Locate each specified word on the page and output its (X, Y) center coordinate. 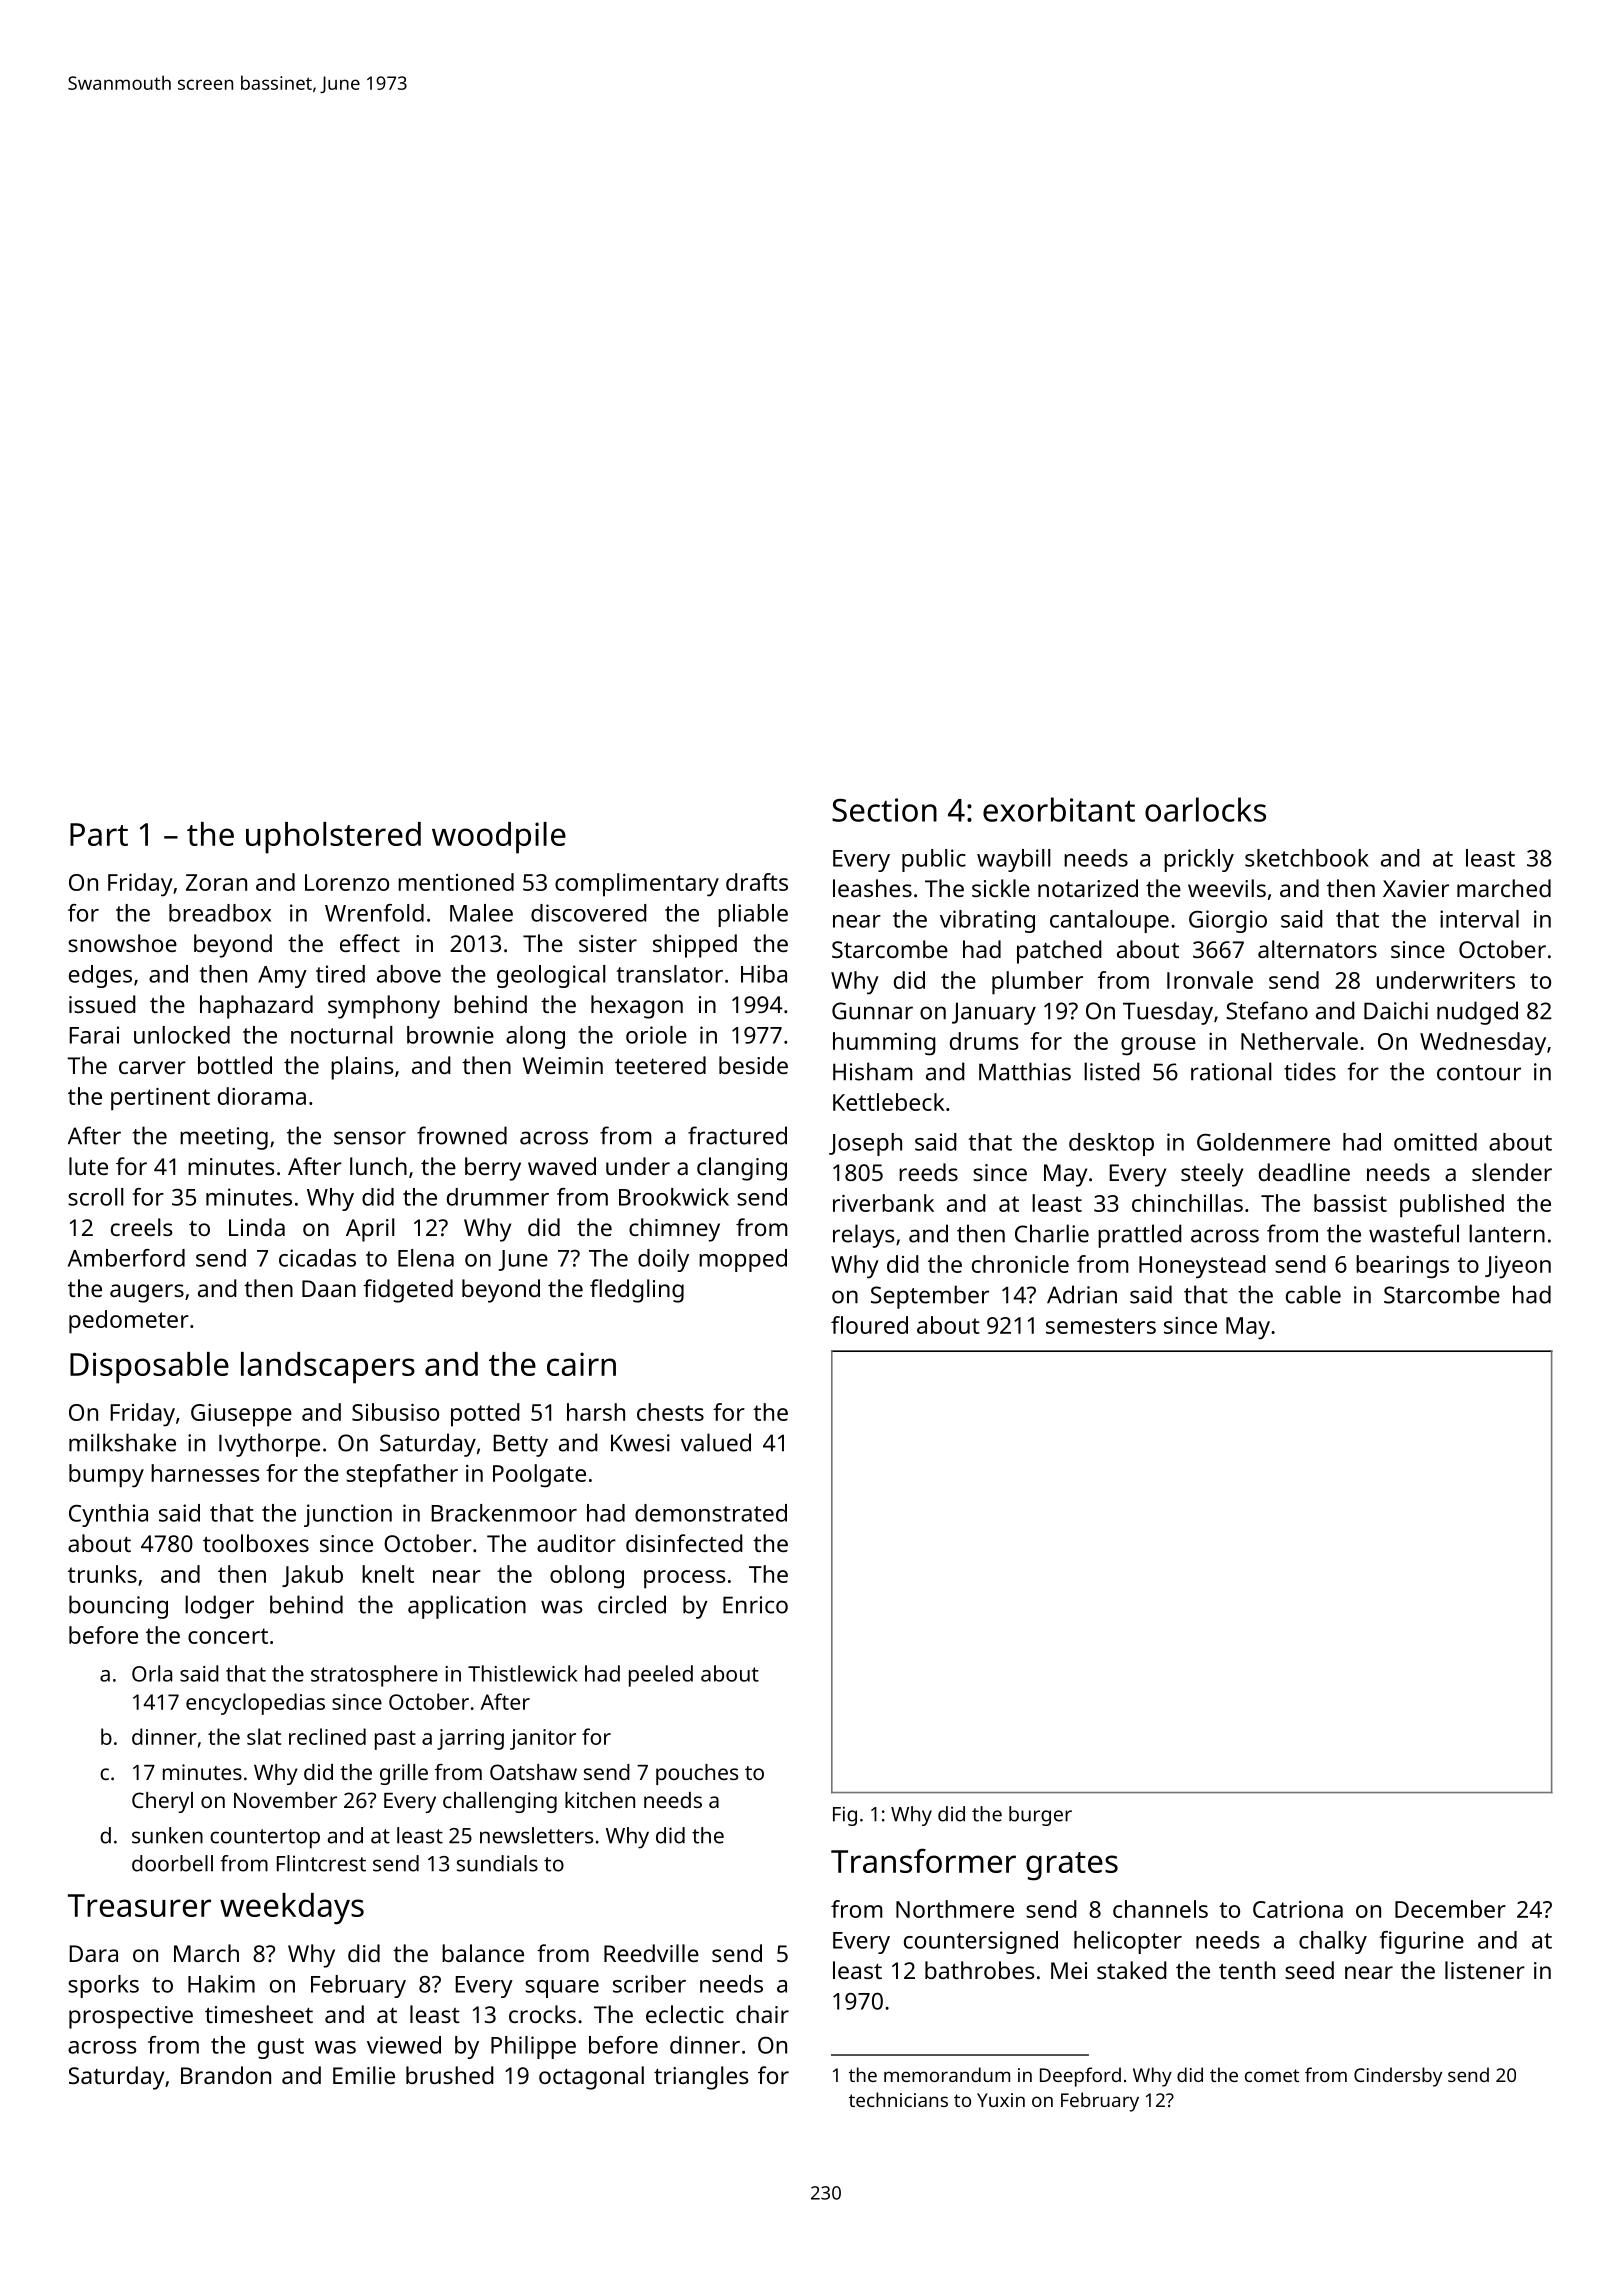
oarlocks (1205, 809)
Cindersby (1398, 2077)
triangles (701, 2078)
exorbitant (1059, 809)
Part (99, 834)
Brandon (226, 2075)
